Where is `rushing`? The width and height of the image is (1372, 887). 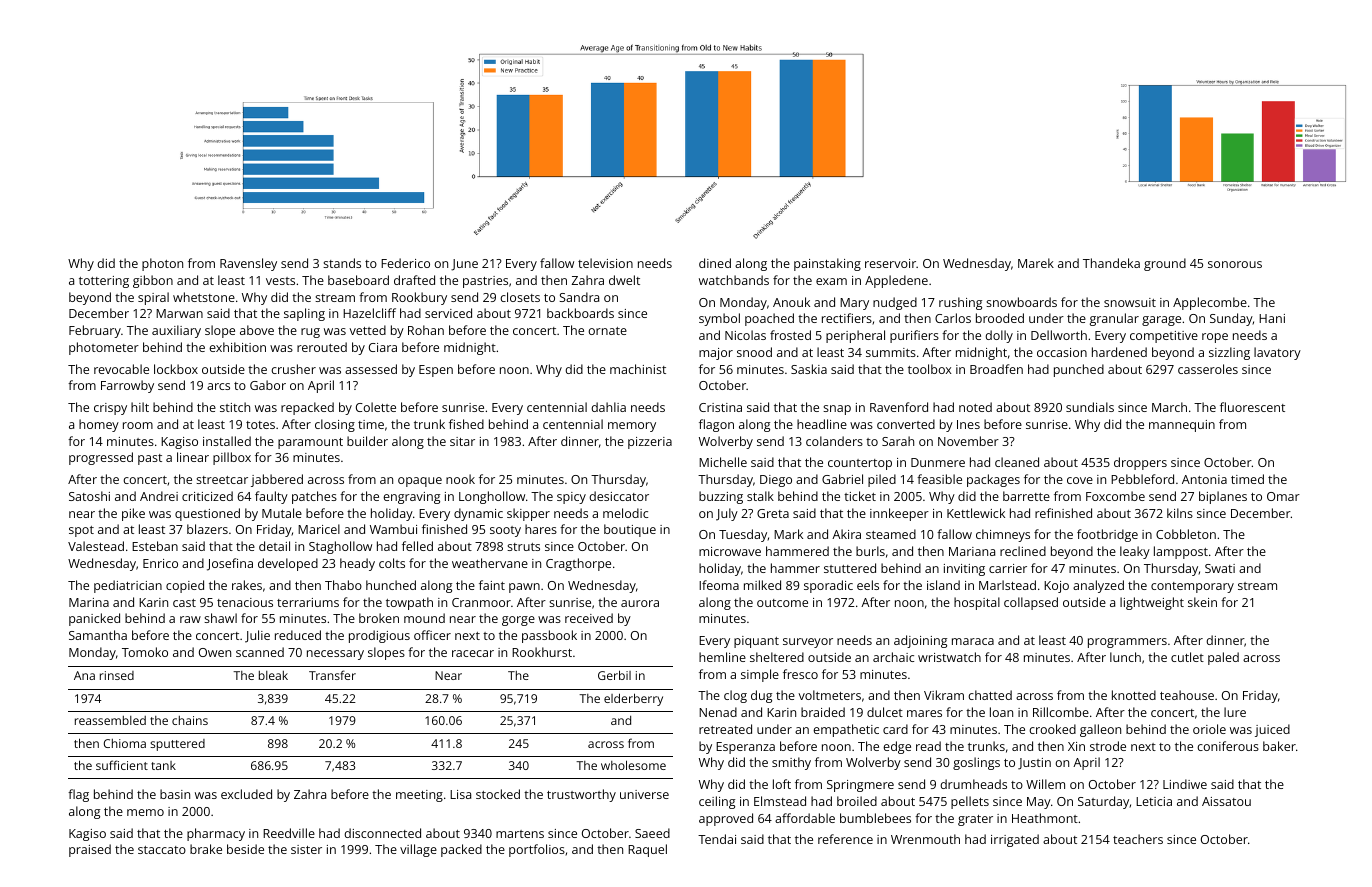 rushing is located at coordinates (960, 303).
